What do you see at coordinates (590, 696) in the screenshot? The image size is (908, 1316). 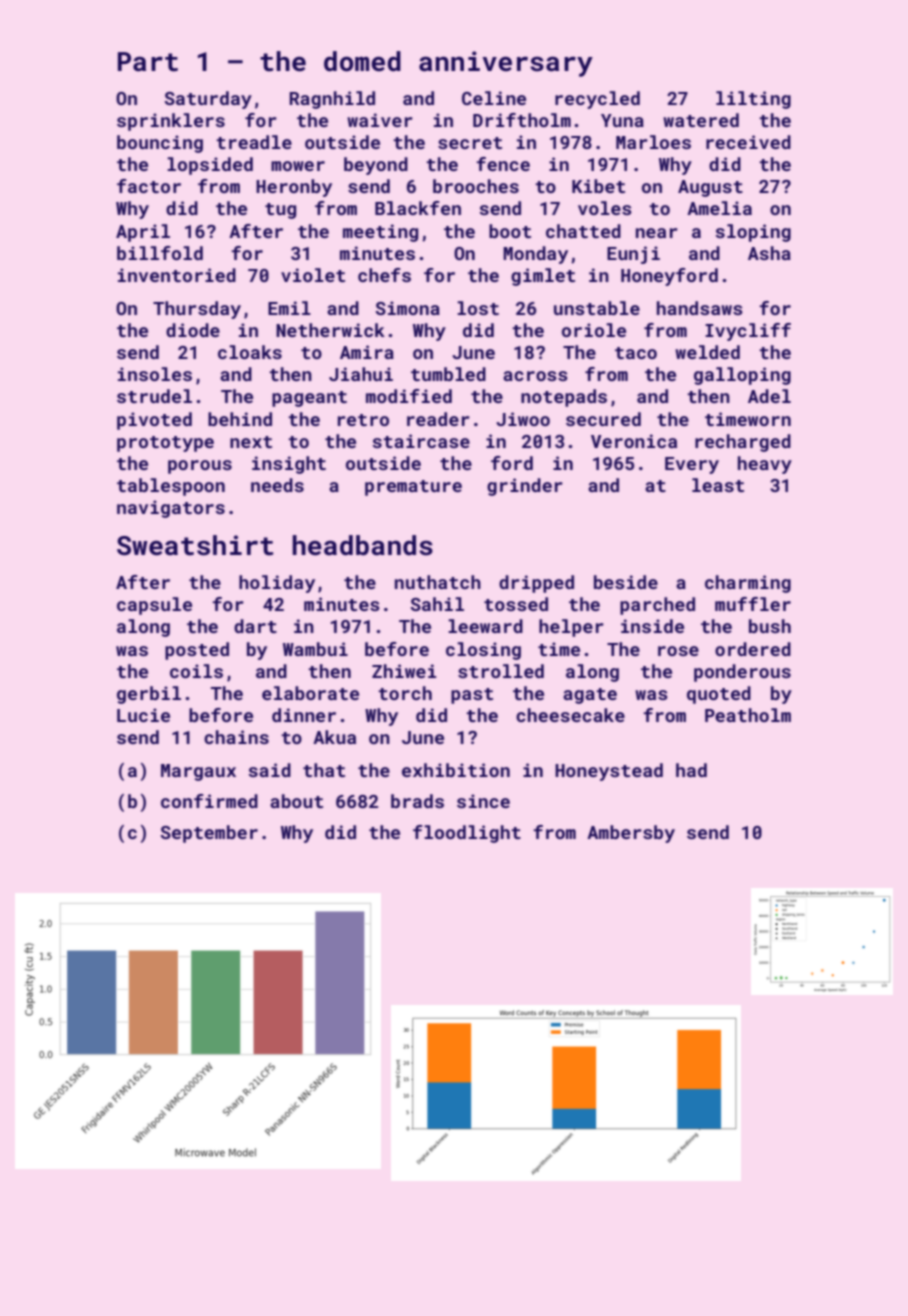 I see `agate` at bounding box center [590, 696].
